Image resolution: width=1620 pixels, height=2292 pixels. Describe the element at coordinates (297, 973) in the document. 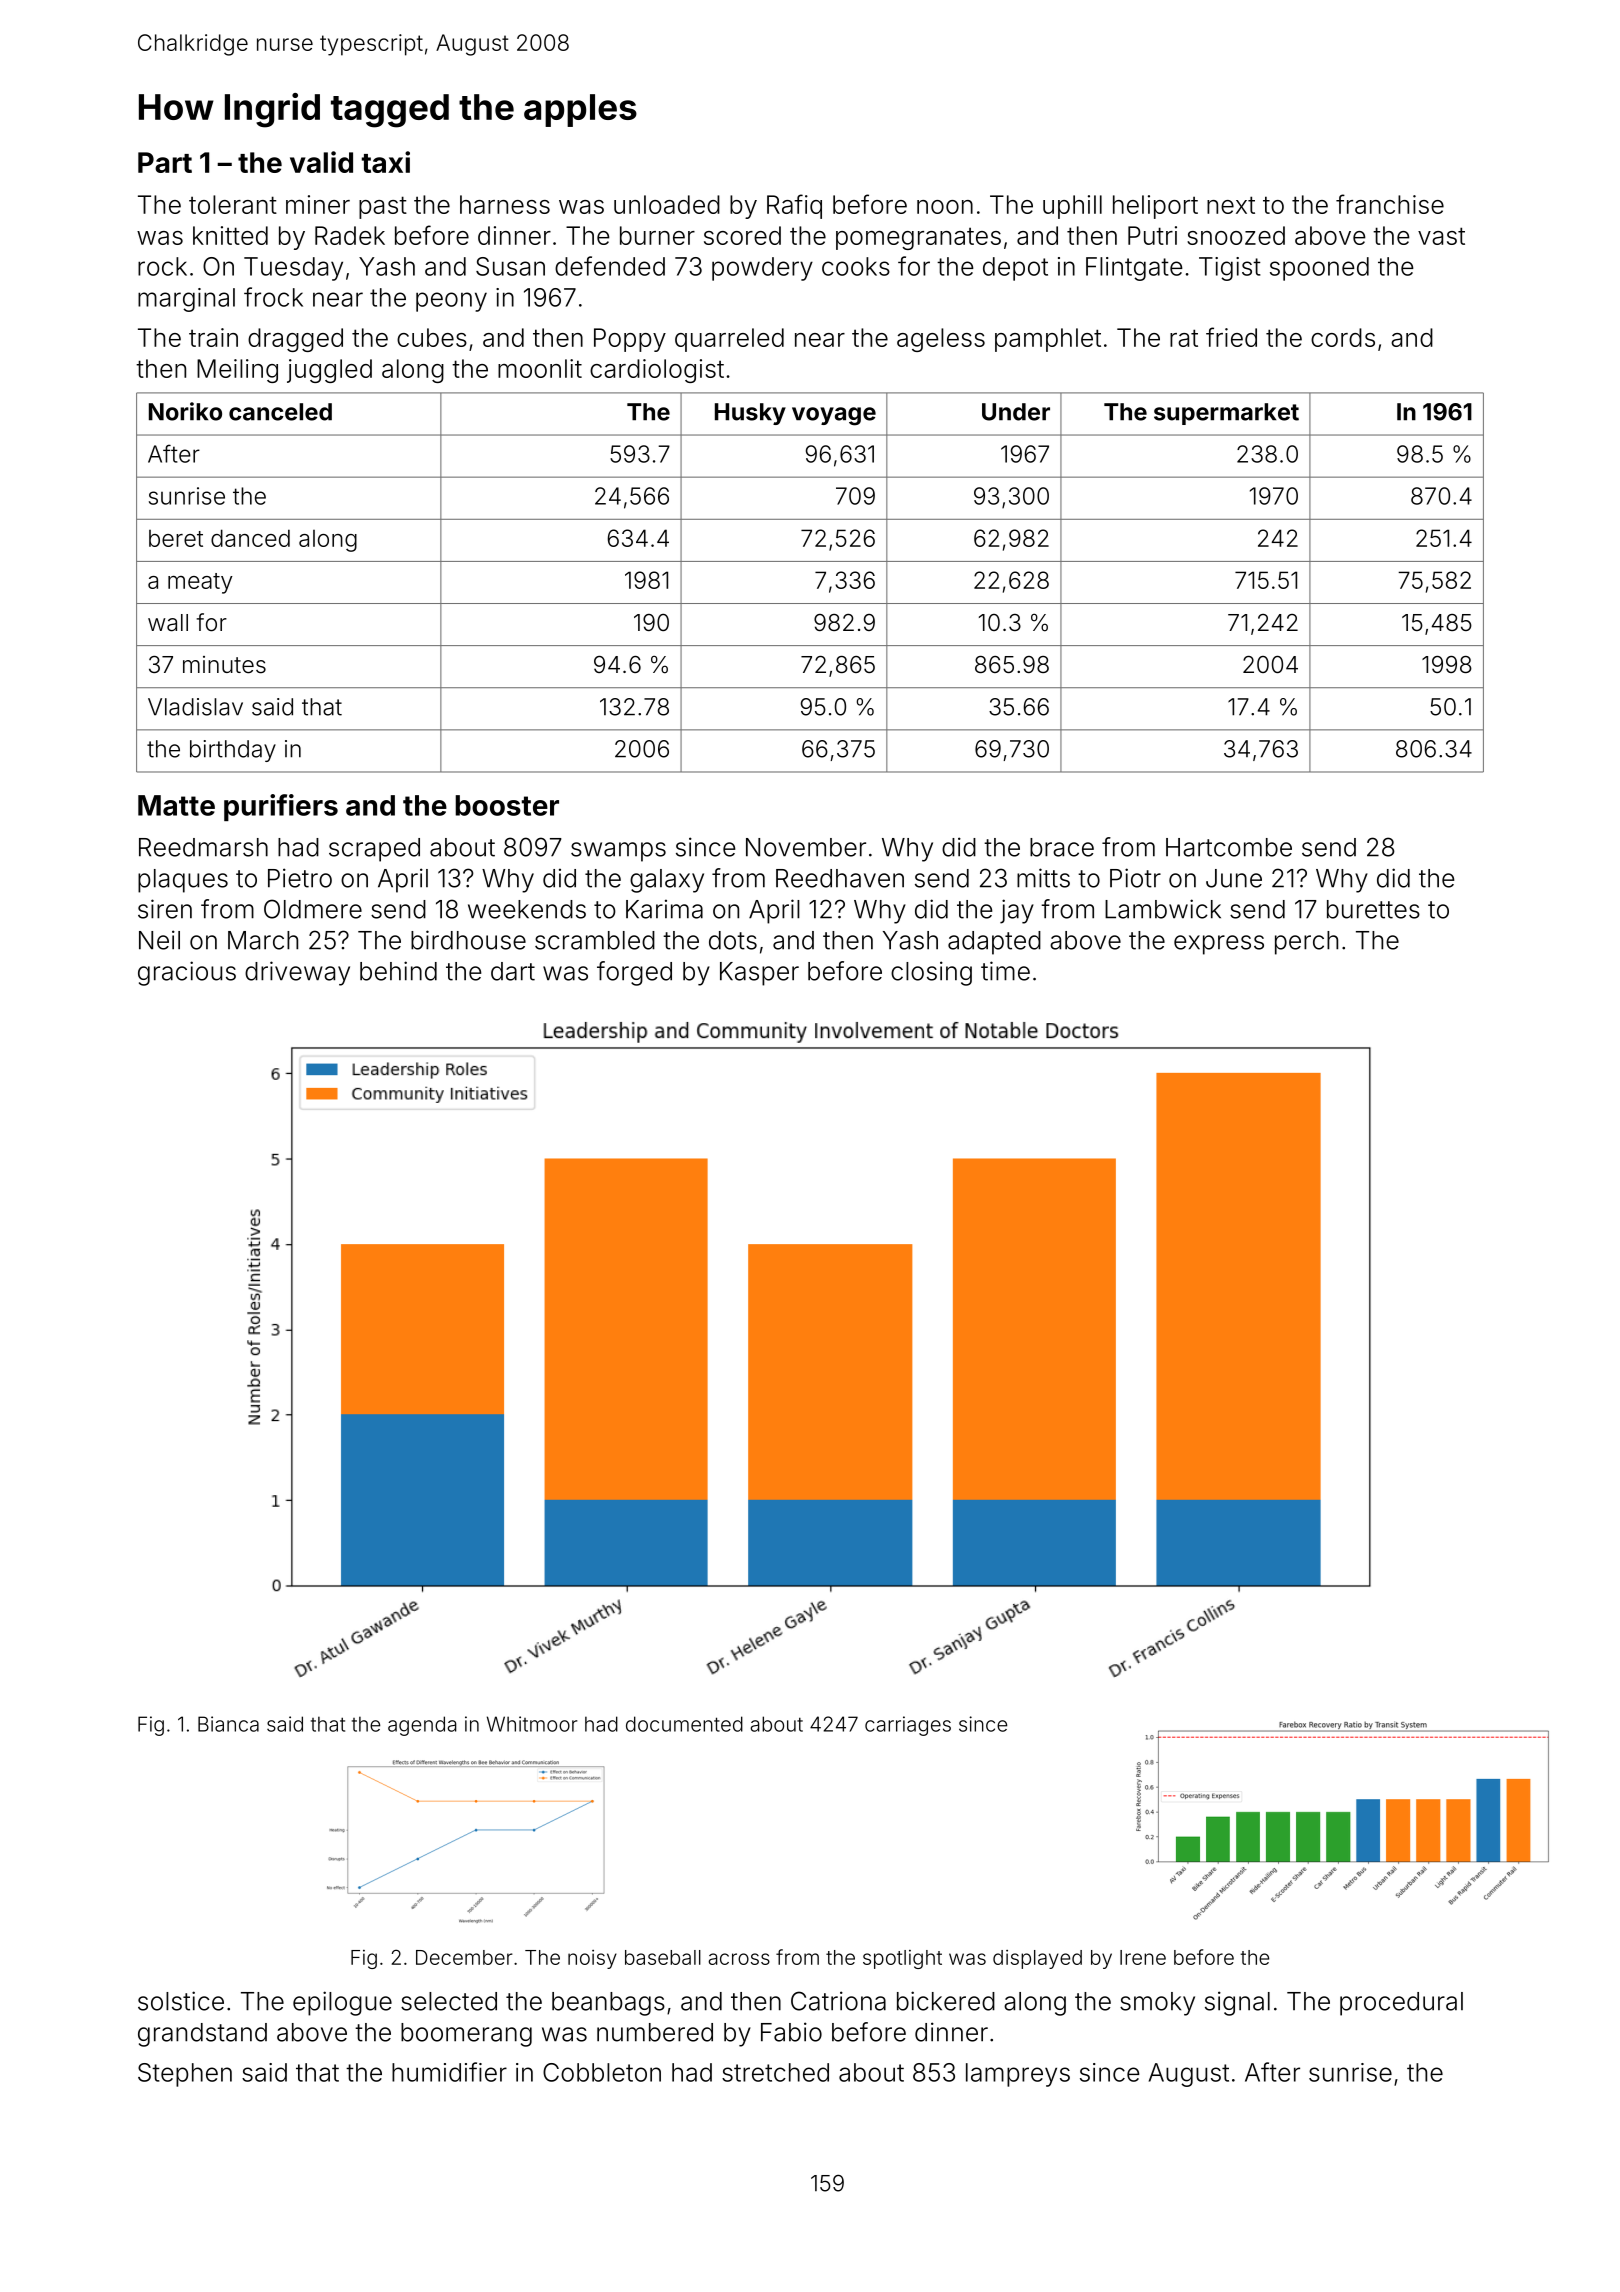

I see `driveway` at that location.
